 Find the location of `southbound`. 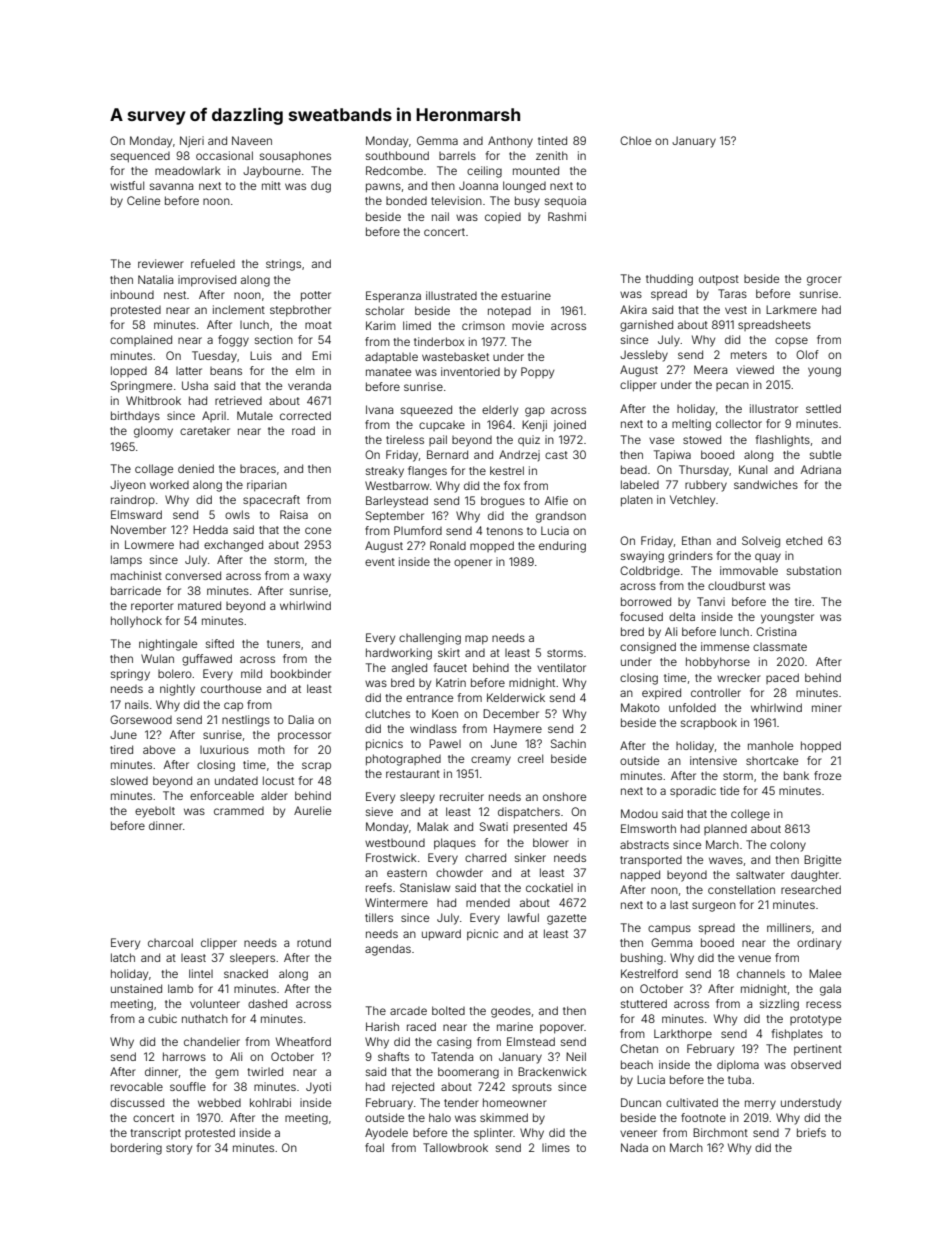

southbound is located at coordinates (397, 155).
